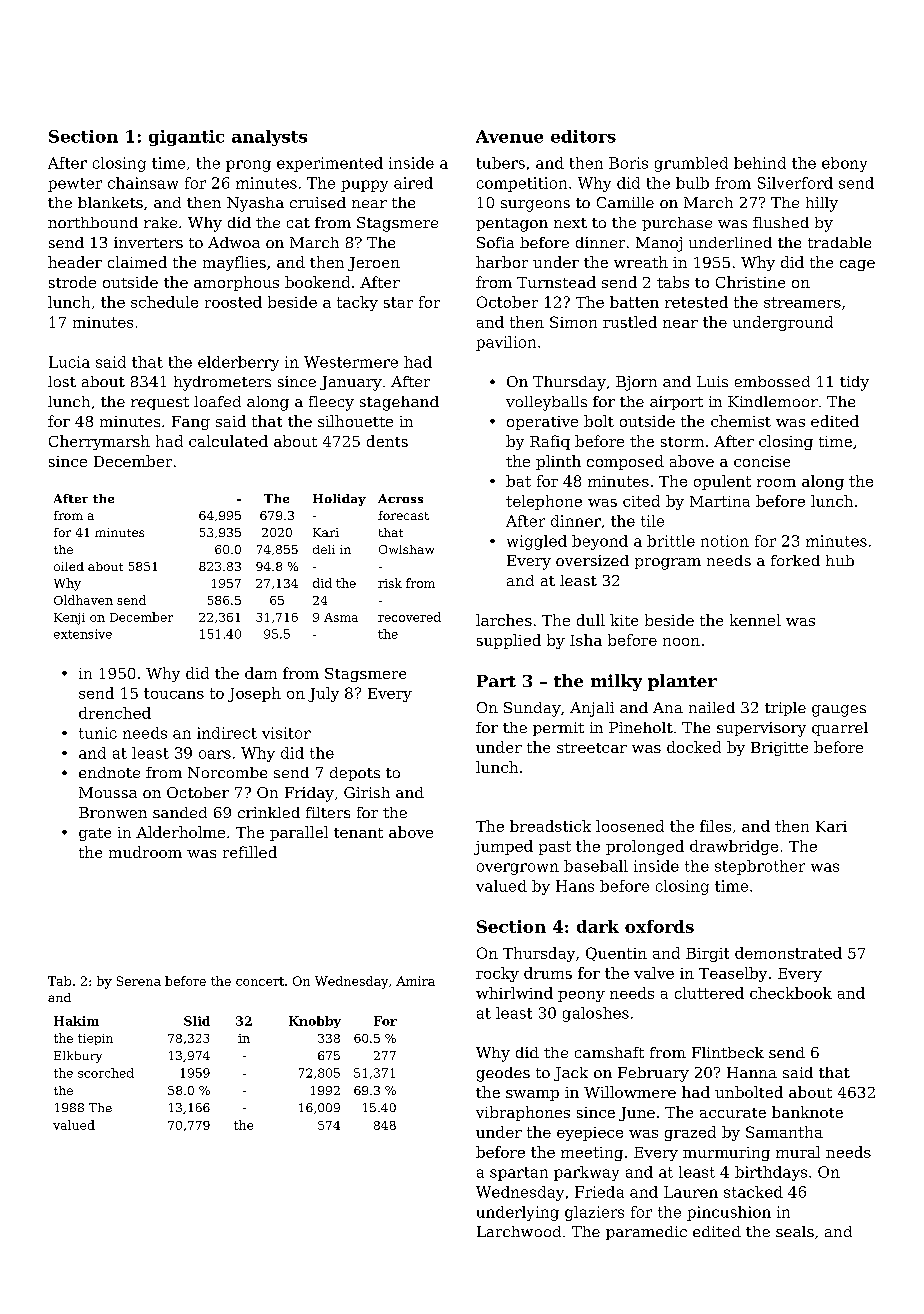 The image size is (924, 1314). I want to click on docked, so click(694, 747).
